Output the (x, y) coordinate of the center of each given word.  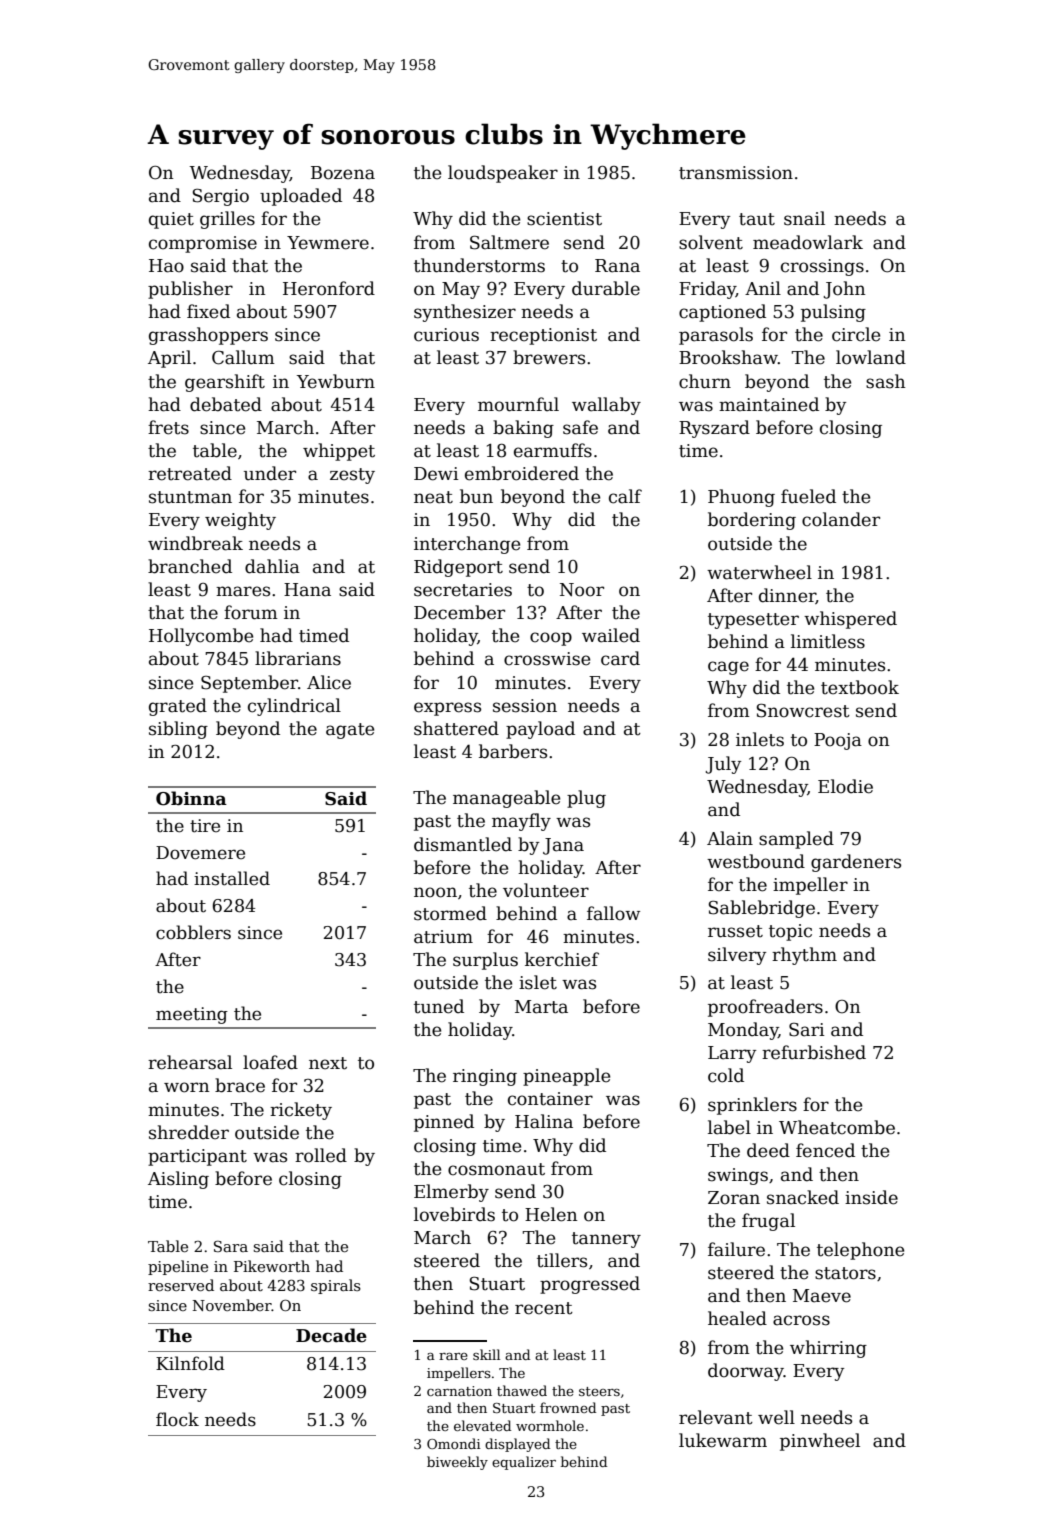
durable (606, 288)
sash (885, 381)
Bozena (343, 173)
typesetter (753, 621)
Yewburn (336, 381)
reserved (181, 1285)
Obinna (191, 798)
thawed (522, 1390)
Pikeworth (272, 1266)
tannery (606, 1240)
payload (540, 730)
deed (768, 1150)
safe (580, 427)
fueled (808, 496)
